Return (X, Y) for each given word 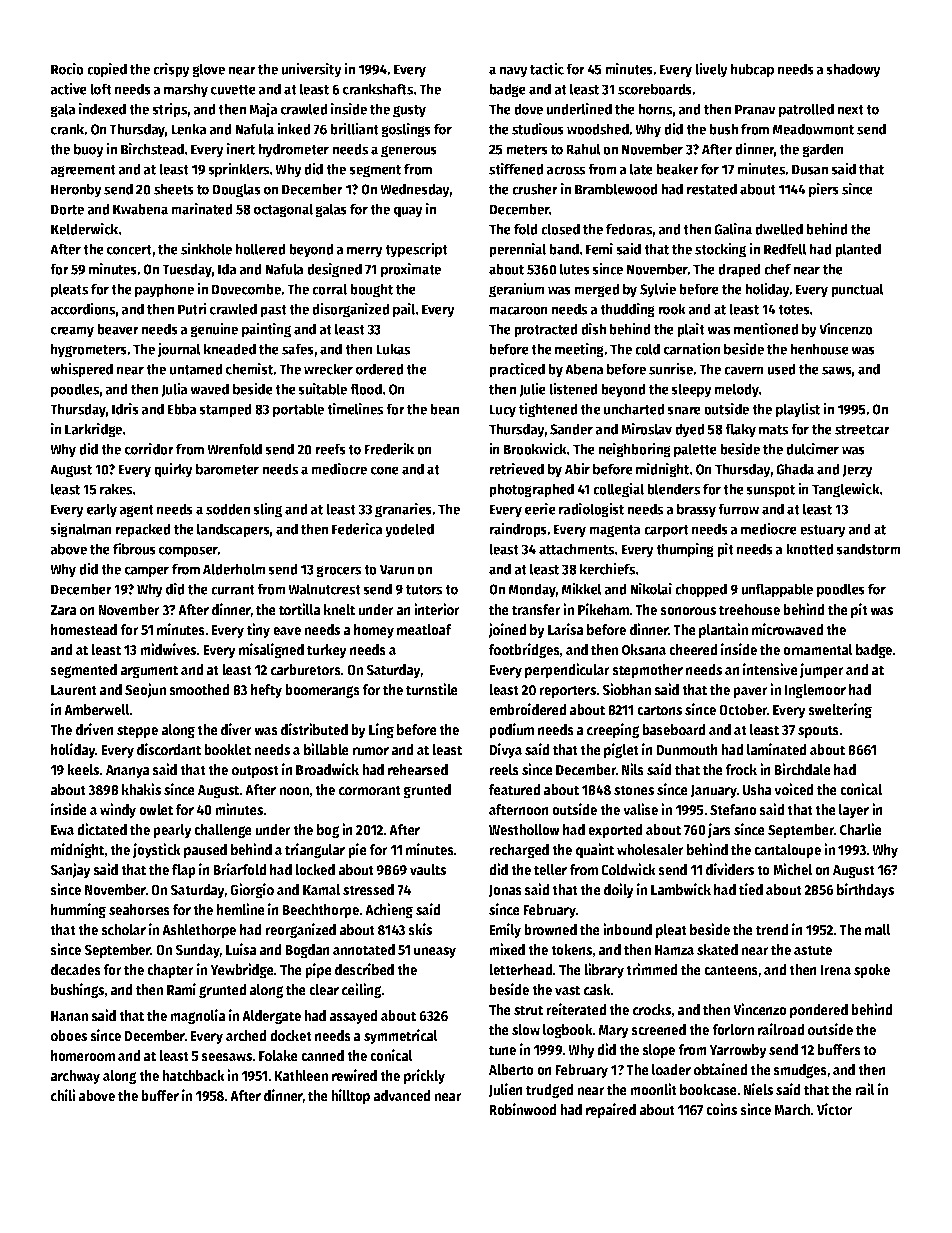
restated (712, 189)
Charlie (861, 829)
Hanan (69, 1016)
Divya (505, 750)
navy (513, 72)
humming (78, 910)
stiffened (516, 168)
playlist (798, 410)
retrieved (516, 468)
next (850, 110)
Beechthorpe (321, 911)
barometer (227, 469)
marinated (202, 208)
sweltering (840, 710)
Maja (263, 110)
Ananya (128, 771)
